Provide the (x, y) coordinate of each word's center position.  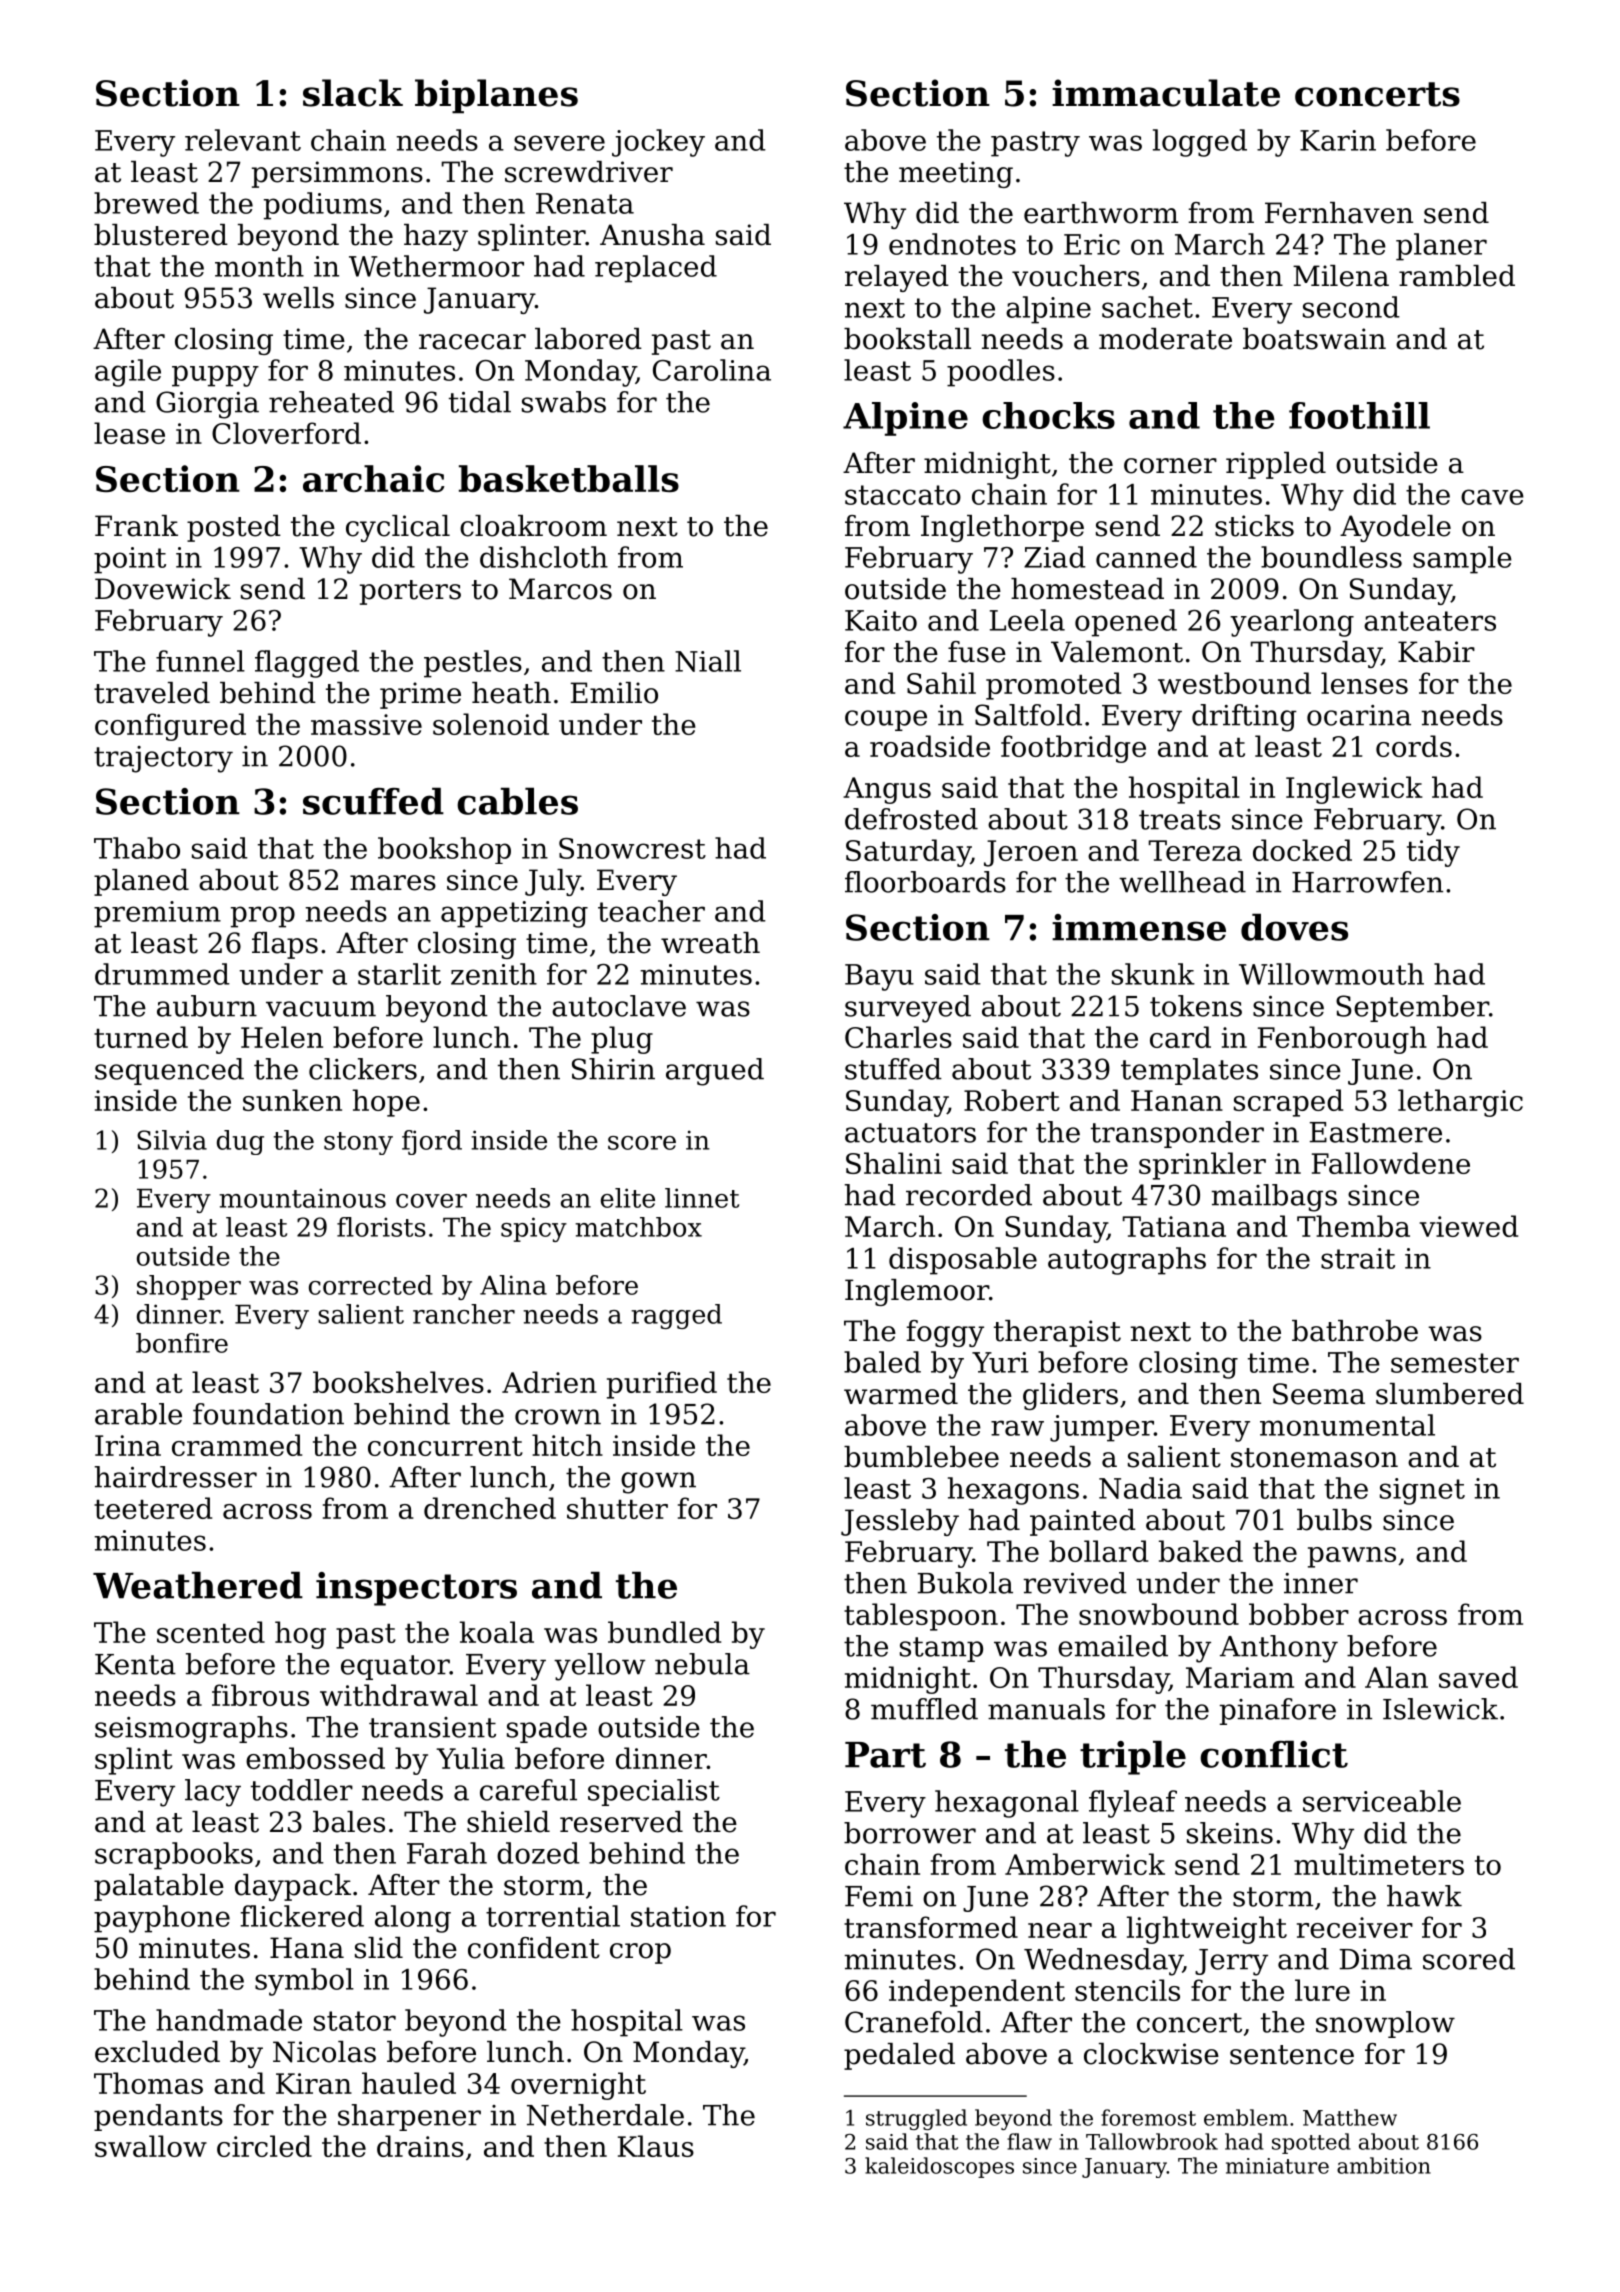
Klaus (656, 2146)
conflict (1274, 1754)
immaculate (1166, 93)
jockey (658, 143)
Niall (708, 661)
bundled (664, 1632)
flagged (307, 664)
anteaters (1430, 621)
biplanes (496, 96)
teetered (153, 1508)
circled (264, 2146)
